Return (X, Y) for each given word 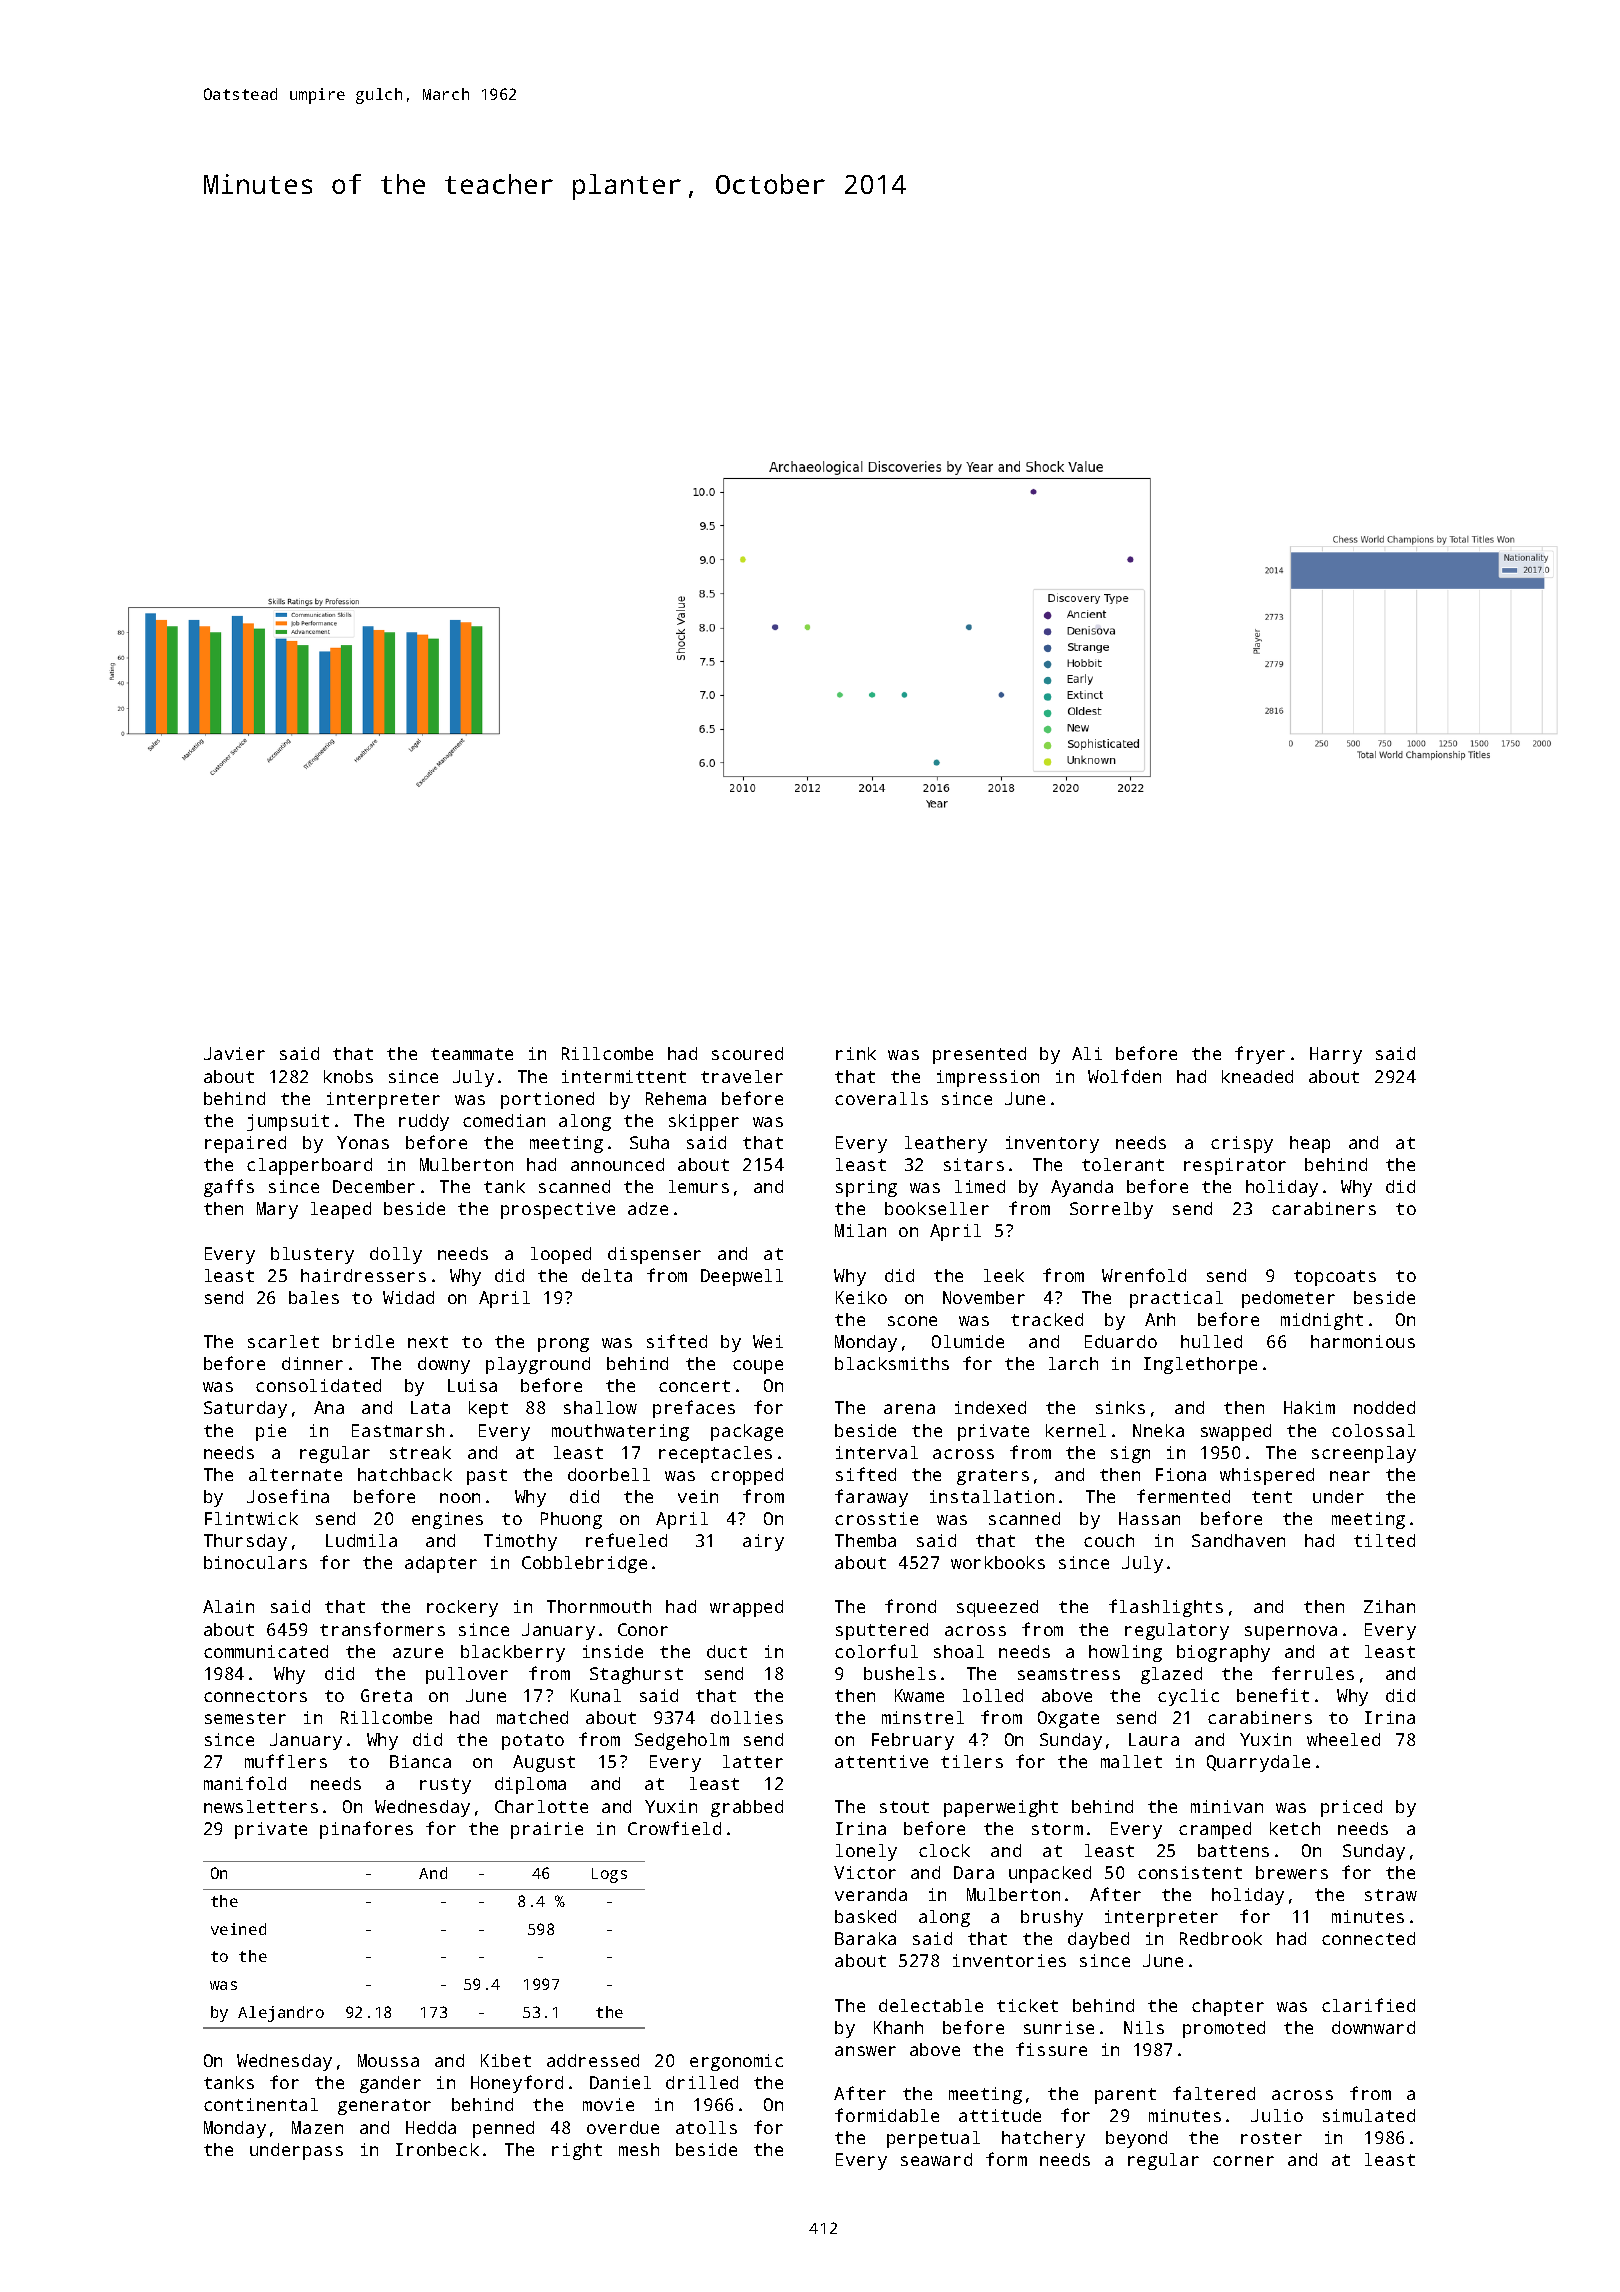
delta (607, 1275)
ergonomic (736, 2062)
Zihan (1389, 1606)
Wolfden (1124, 1076)
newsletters (261, 1806)
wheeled (1343, 1739)
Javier (234, 1053)
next (428, 1342)
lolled (993, 1695)
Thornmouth (599, 1606)
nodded (1384, 1407)
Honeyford (517, 2084)
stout (904, 1807)
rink (856, 1053)
